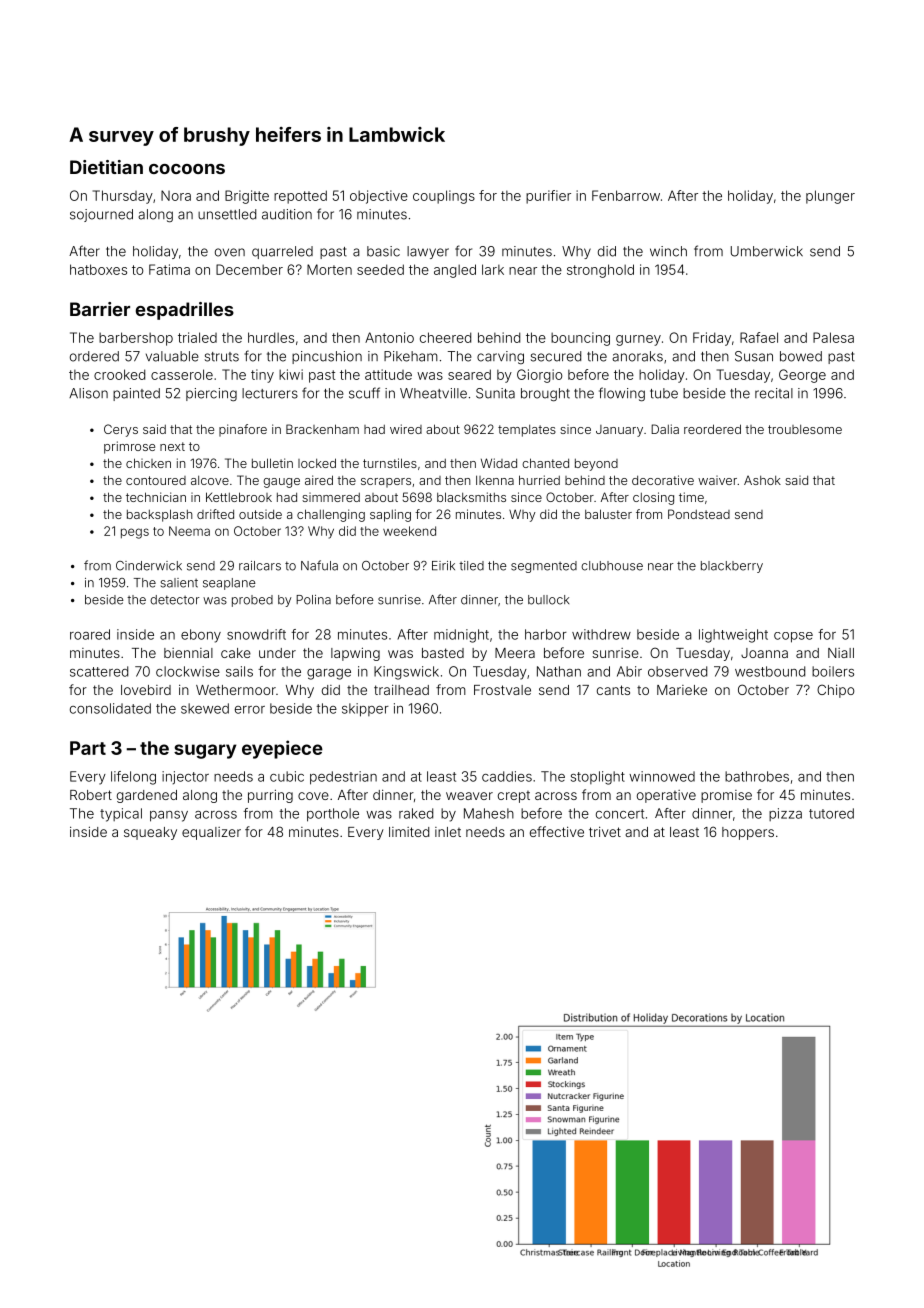 The width and height of the document is (924, 1308). What do you see at coordinates (455, 271) in the document?
I see `angled` at bounding box center [455, 271].
